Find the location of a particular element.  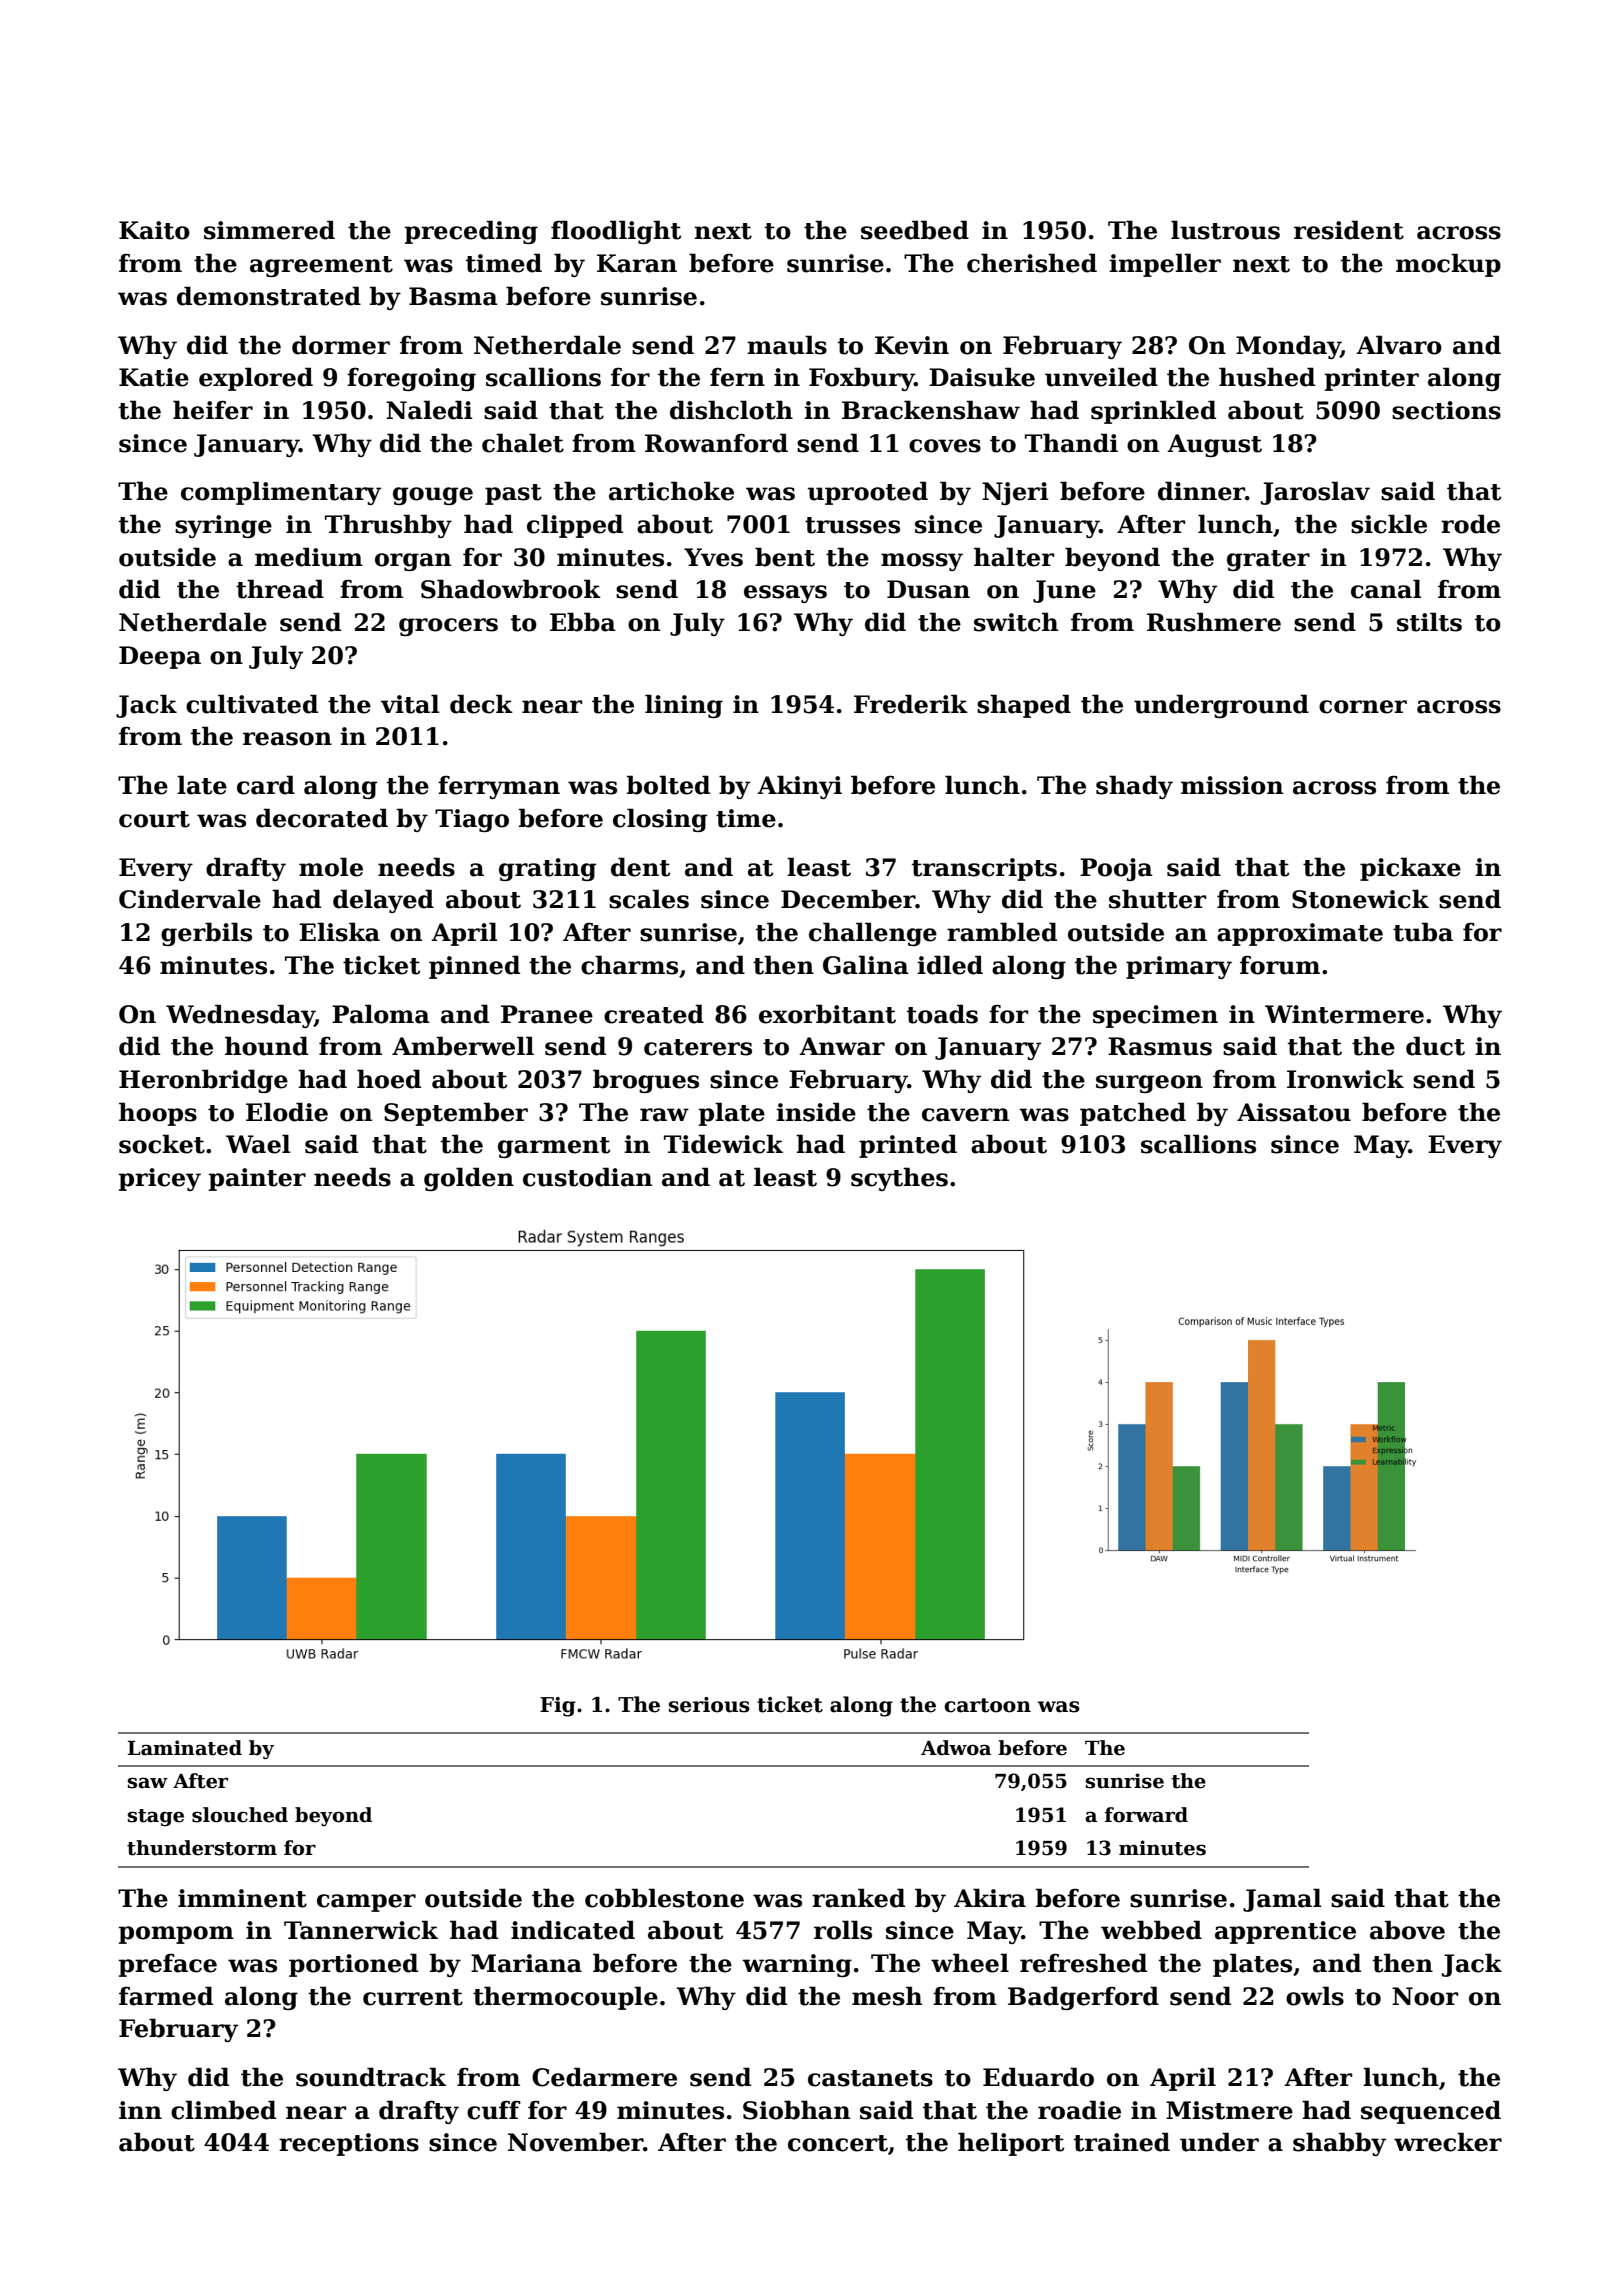

Siobhan is located at coordinates (796, 2110).
